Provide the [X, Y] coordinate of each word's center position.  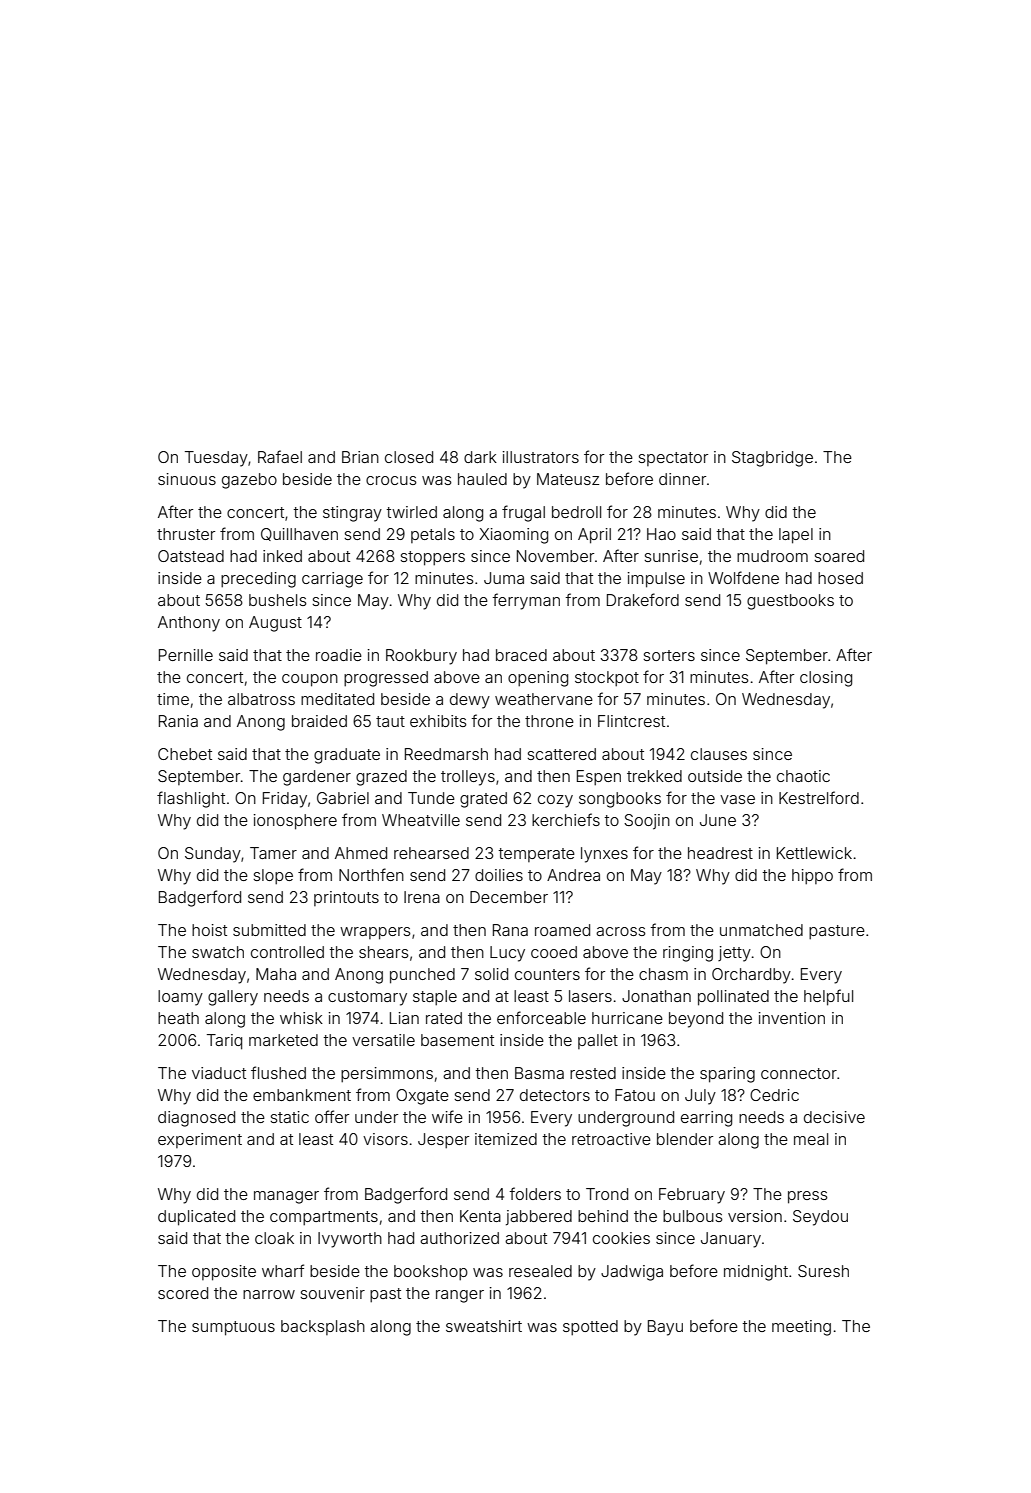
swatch [218, 952]
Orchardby [751, 976]
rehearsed [431, 853]
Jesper [443, 1141]
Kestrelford [819, 797]
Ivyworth [350, 1240]
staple [435, 998]
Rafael [280, 456]
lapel [796, 536]
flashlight [191, 799]
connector [799, 1073]
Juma [504, 578]
